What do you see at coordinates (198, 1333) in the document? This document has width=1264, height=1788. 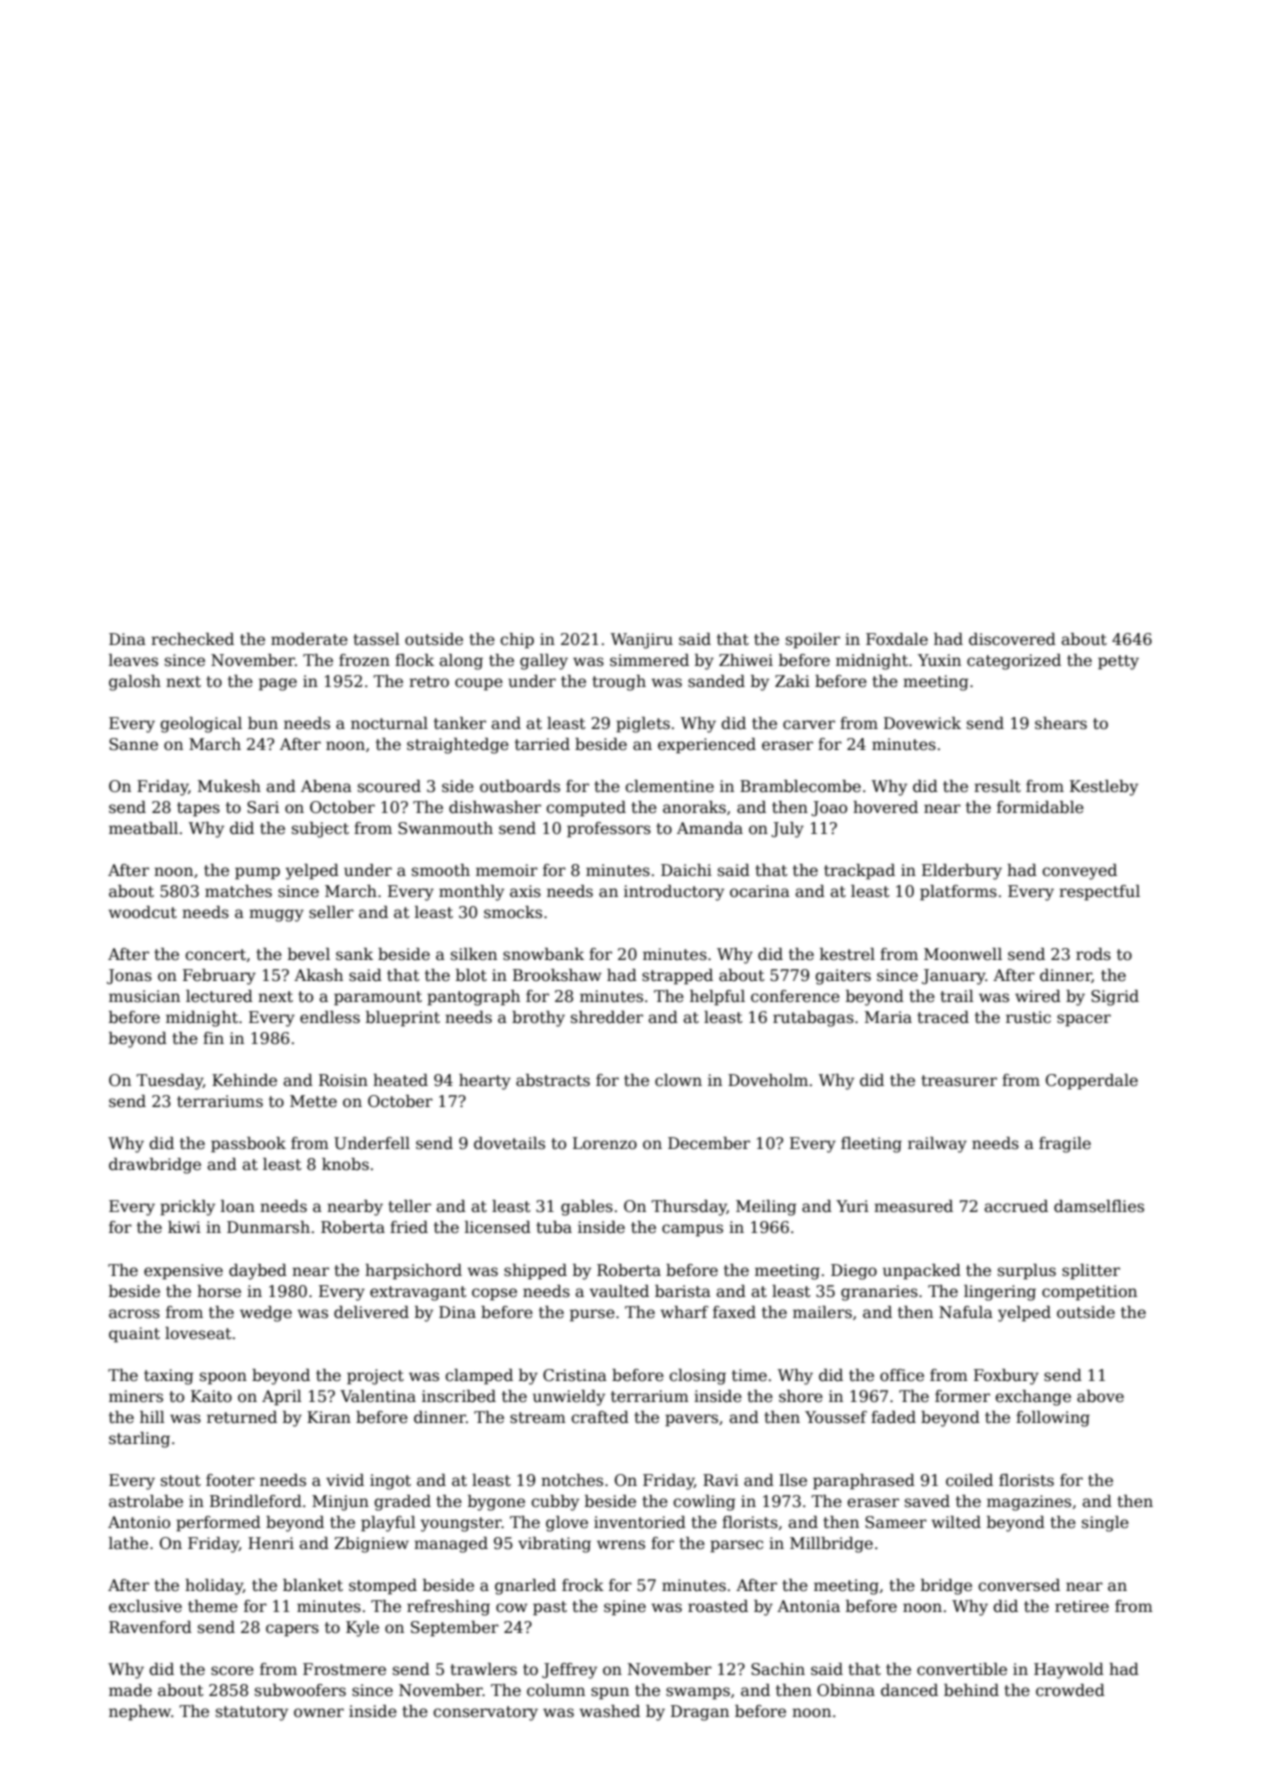 I see `loveseat` at bounding box center [198, 1333].
